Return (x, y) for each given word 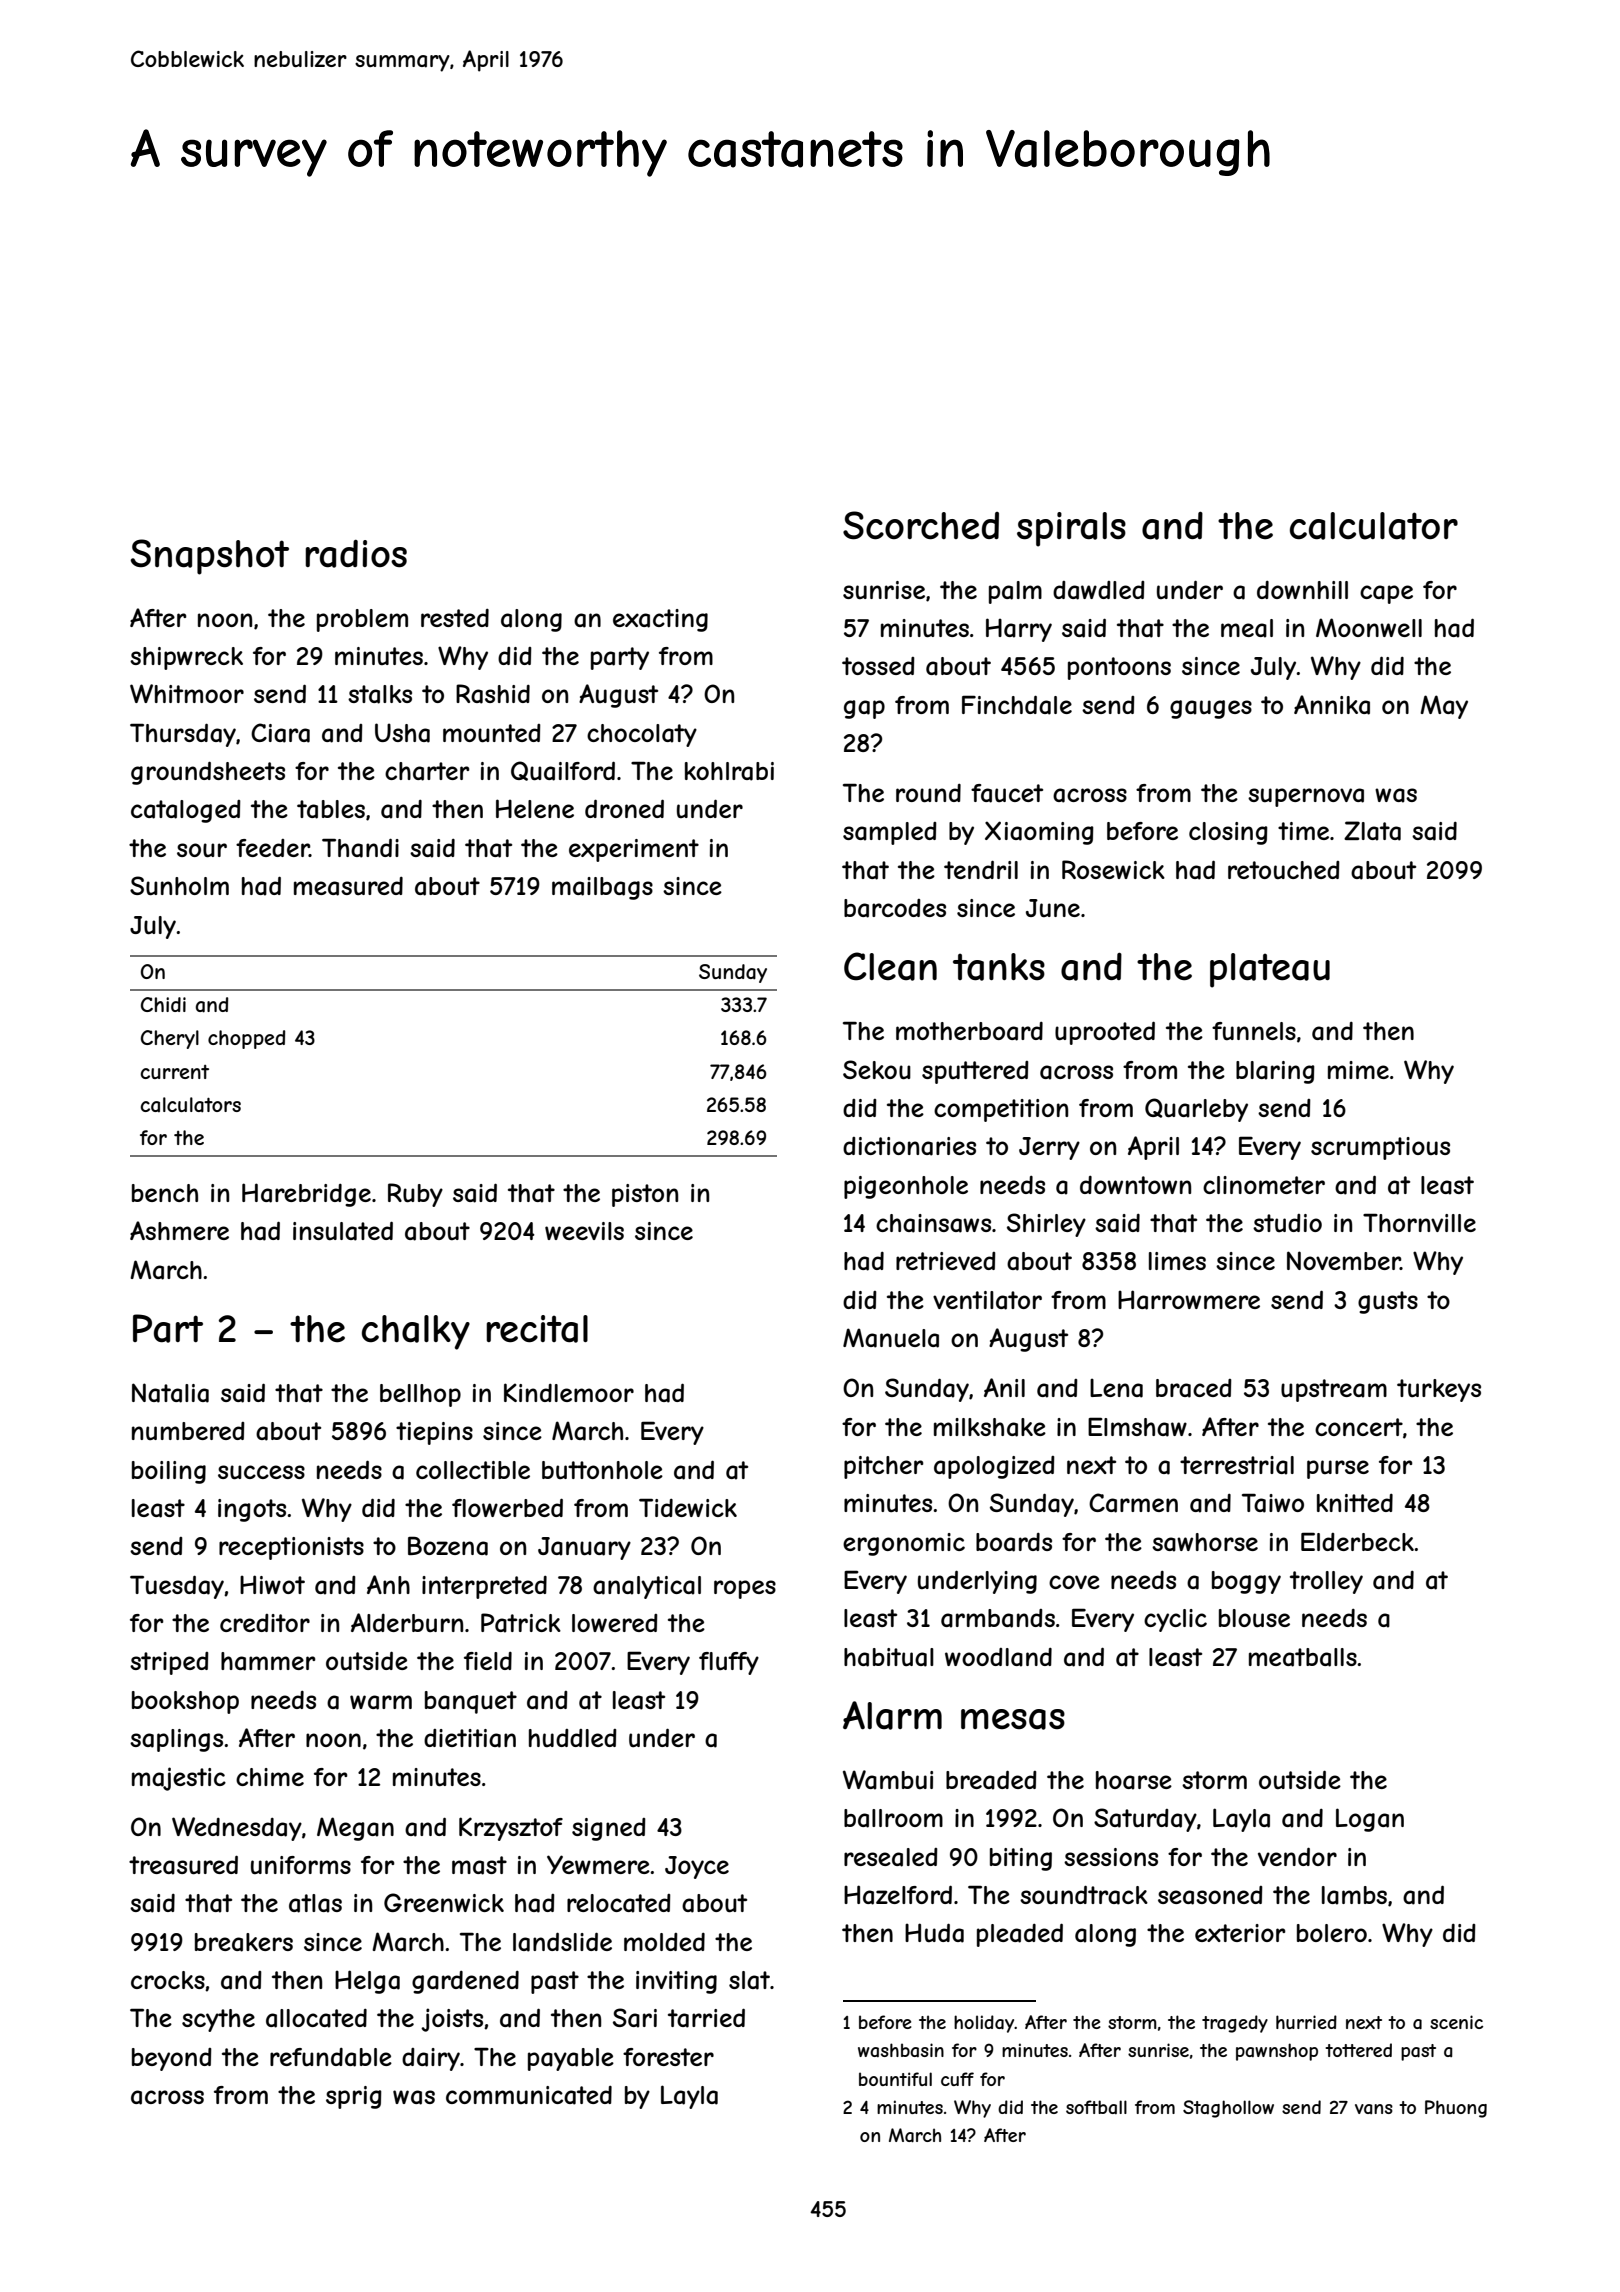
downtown (1135, 1185)
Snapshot (209, 557)
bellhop (420, 1395)
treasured (183, 1865)
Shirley (1046, 1225)
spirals (1071, 529)
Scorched (921, 525)
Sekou (877, 1070)
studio (1287, 1223)
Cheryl (170, 1039)
